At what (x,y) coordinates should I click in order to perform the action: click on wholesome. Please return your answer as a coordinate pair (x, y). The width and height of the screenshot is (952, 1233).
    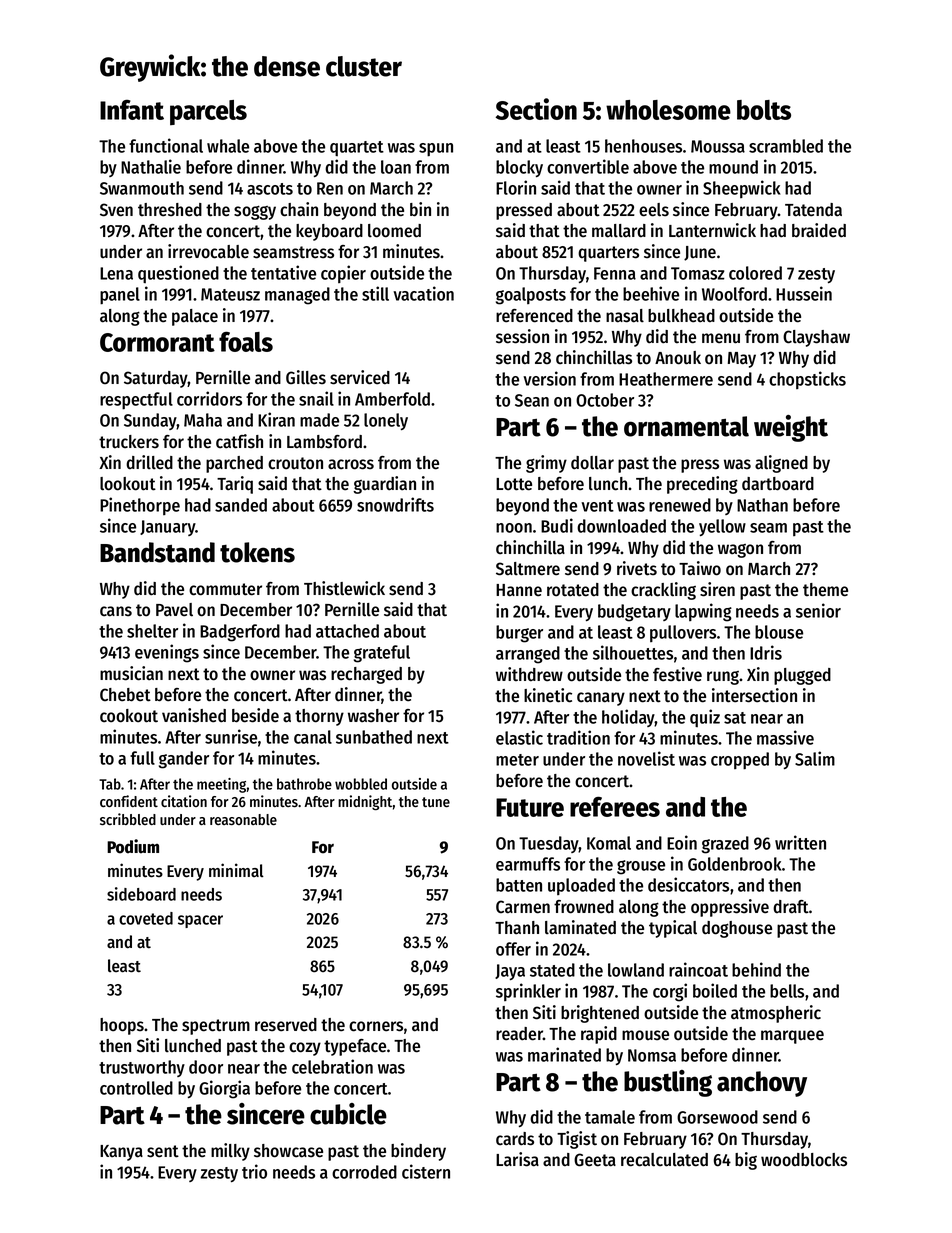
    Looking at the image, I should click on (668, 110).
